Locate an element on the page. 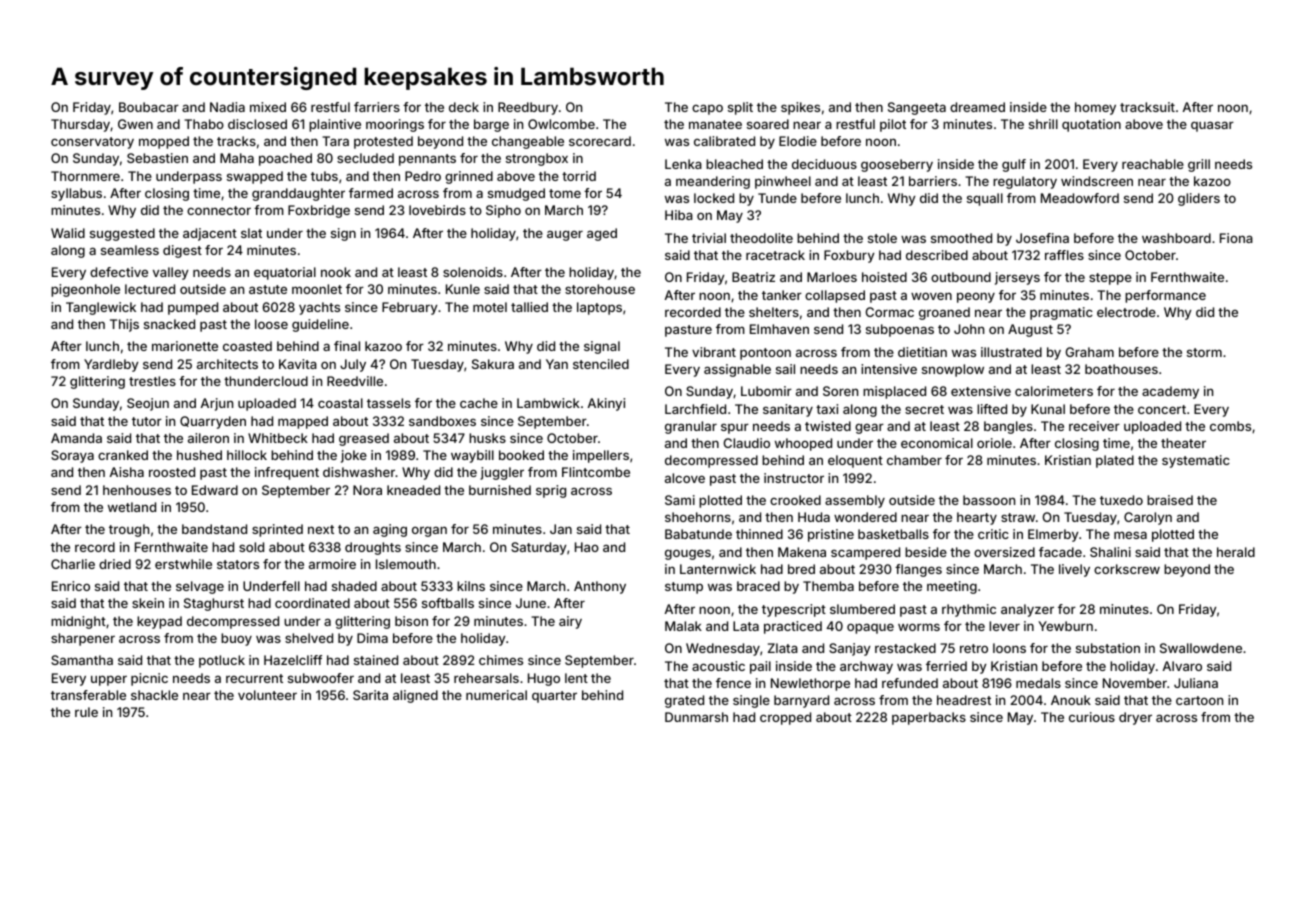  shelters is located at coordinates (774, 312).
